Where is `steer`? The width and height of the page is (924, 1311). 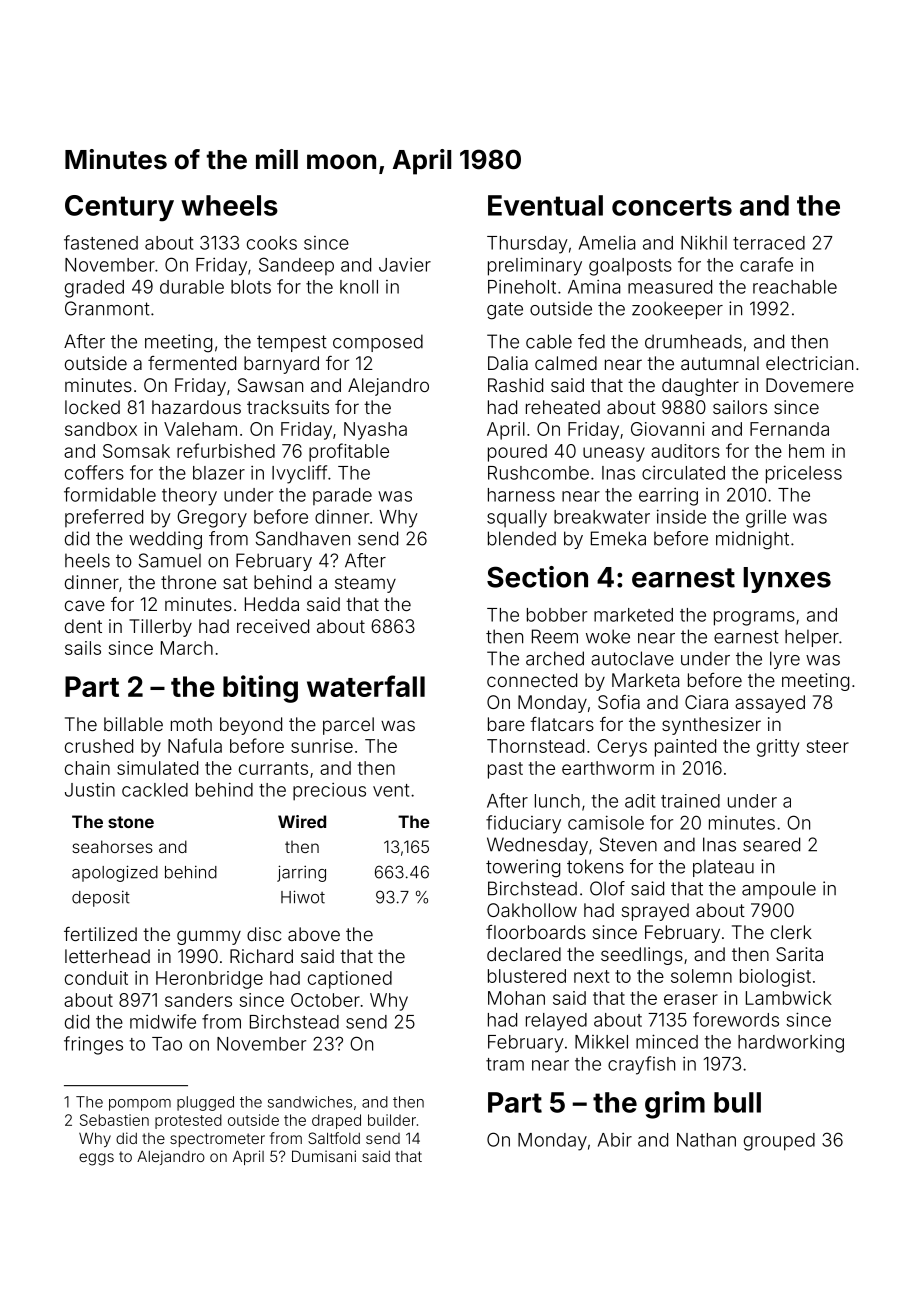
steer is located at coordinates (827, 746).
